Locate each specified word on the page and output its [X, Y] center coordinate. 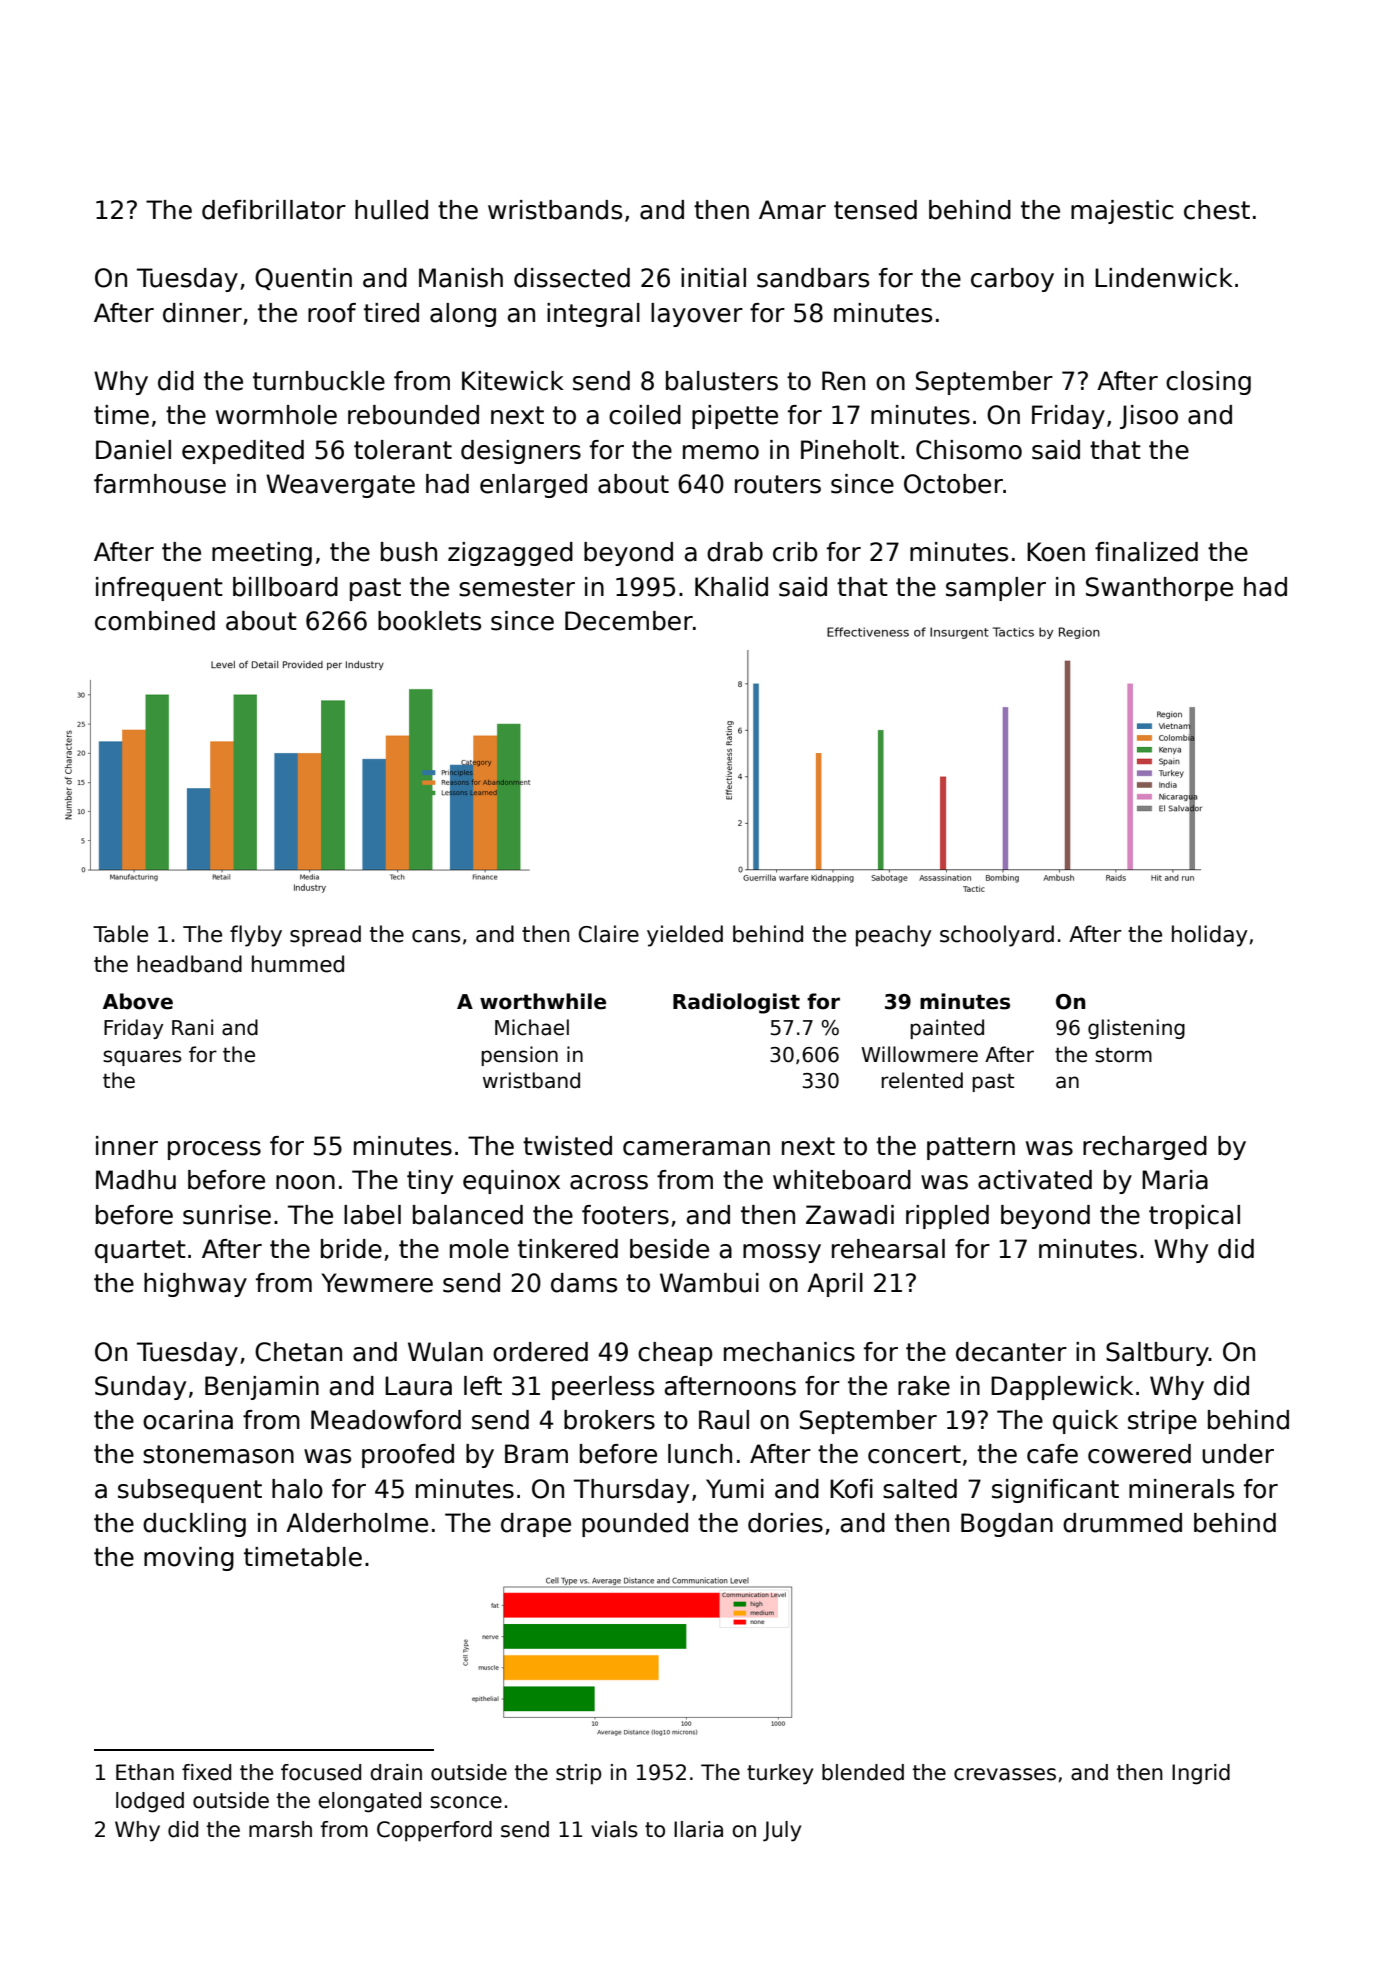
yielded [685, 936]
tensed [875, 210]
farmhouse [160, 484]
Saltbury [1157, 1354]
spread [325, 936]
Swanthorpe [1159, 589]
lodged [150, 1802]
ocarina [188, 1420]
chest [1217, 210]
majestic [1122, 212]
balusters [722, 381]
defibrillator [274, 210]
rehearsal [888, 1249]
